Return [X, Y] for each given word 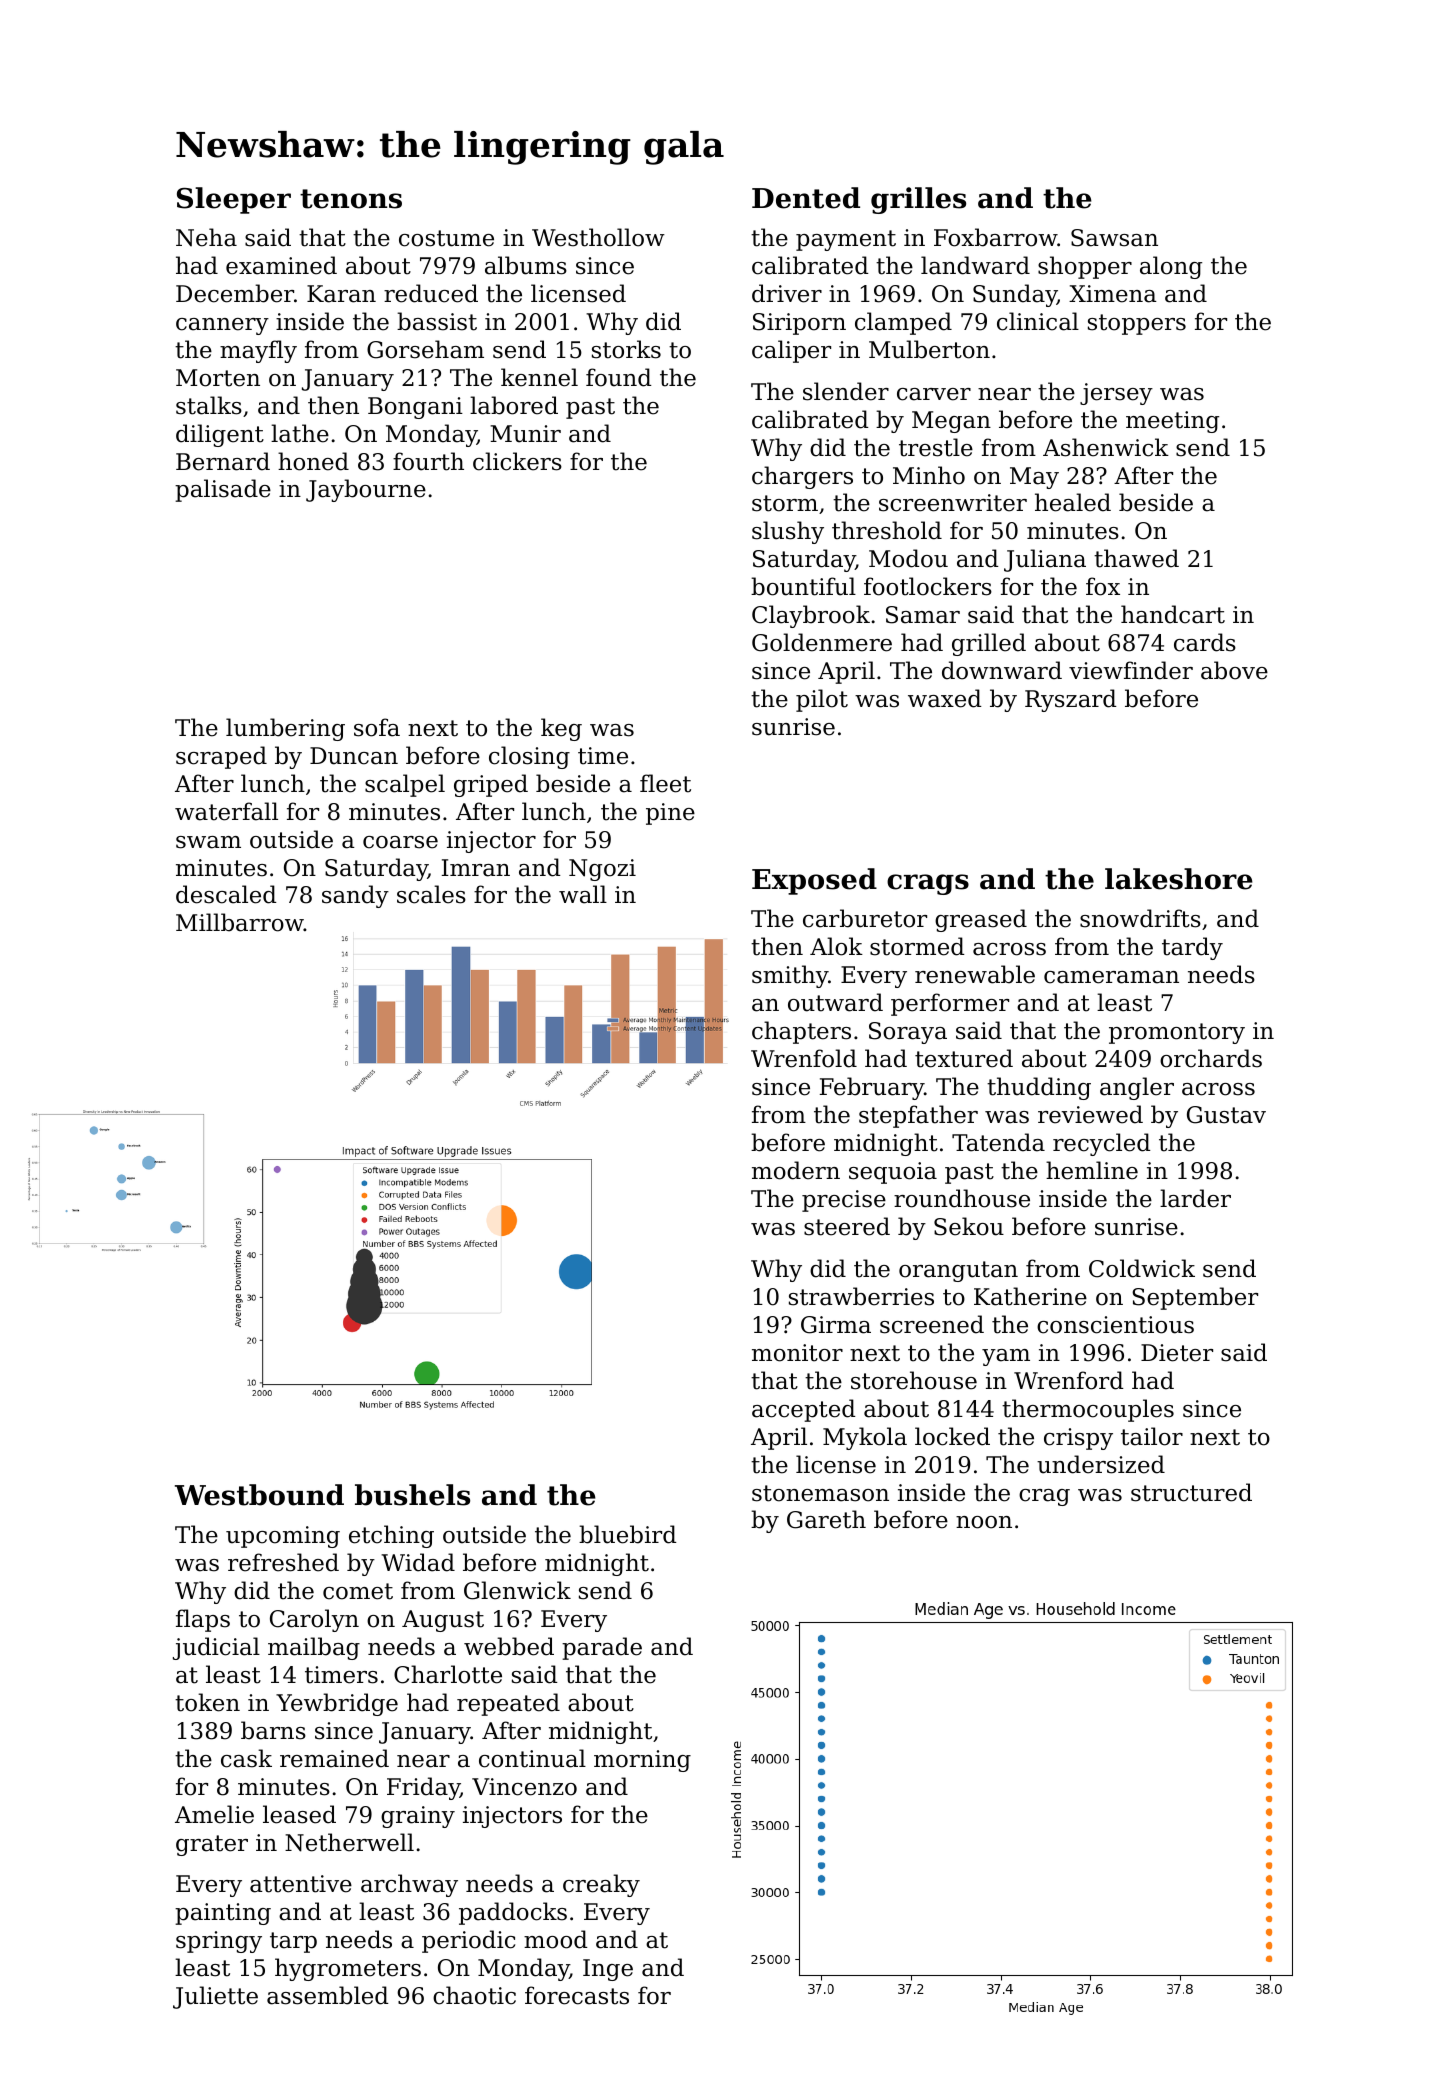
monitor [797, 1353]
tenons [351, 199]
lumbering [285, 729]
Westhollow [598, 237]
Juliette [215, 1997]
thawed [1136, 558]
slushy [788, 532]
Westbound [259, 1495]
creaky [601, 1885]
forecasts [577, 1995]
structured [1191, 1492]
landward [975, 265]
